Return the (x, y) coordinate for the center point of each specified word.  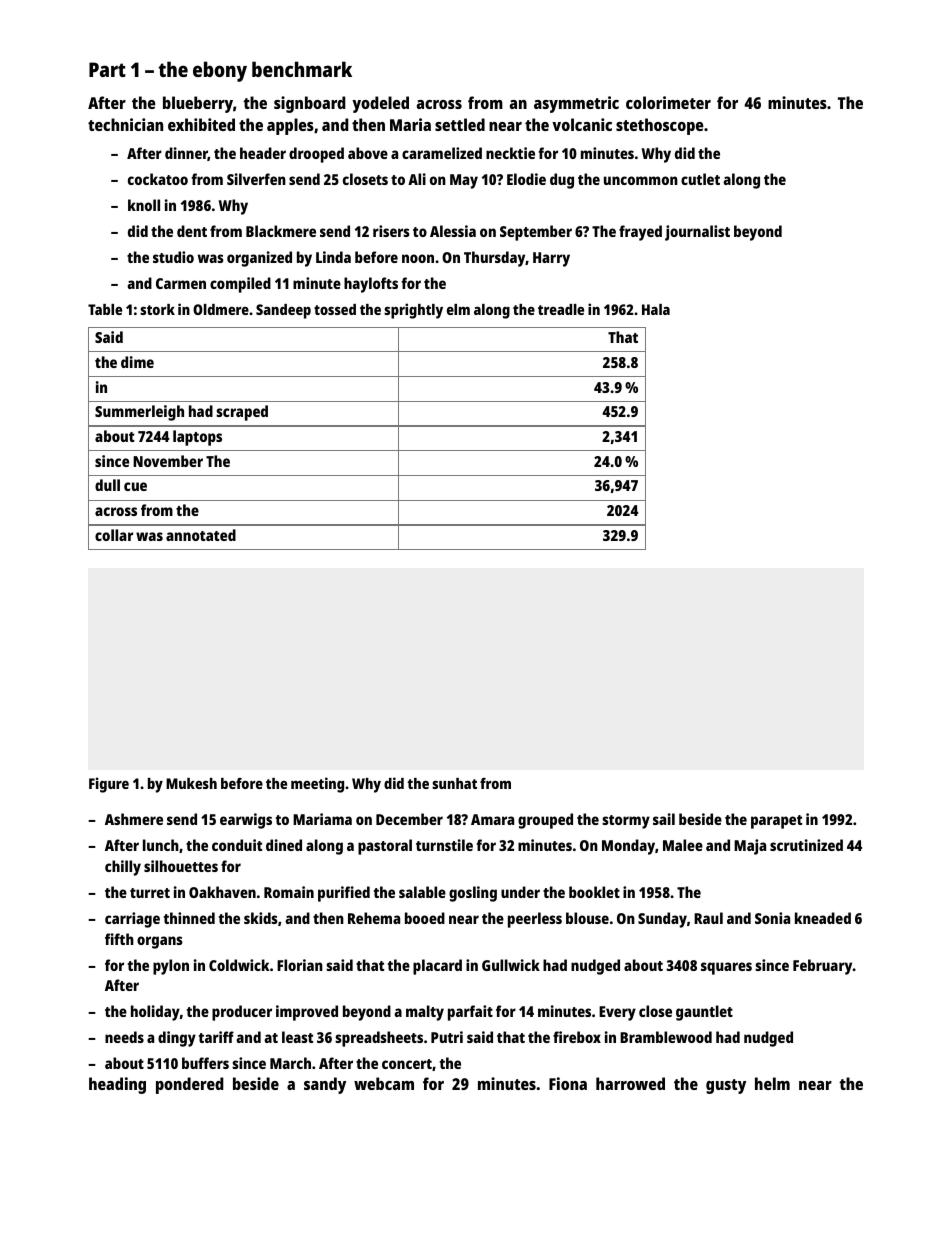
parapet (776, 822)
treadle (561, 309)
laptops (197, 438)
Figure (109, 785)
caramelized (442, 153)
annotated (201, 535)
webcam (384, 1083)
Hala (656, 309)
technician (125, 124)
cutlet (700, 179)
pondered (190, 1085)
